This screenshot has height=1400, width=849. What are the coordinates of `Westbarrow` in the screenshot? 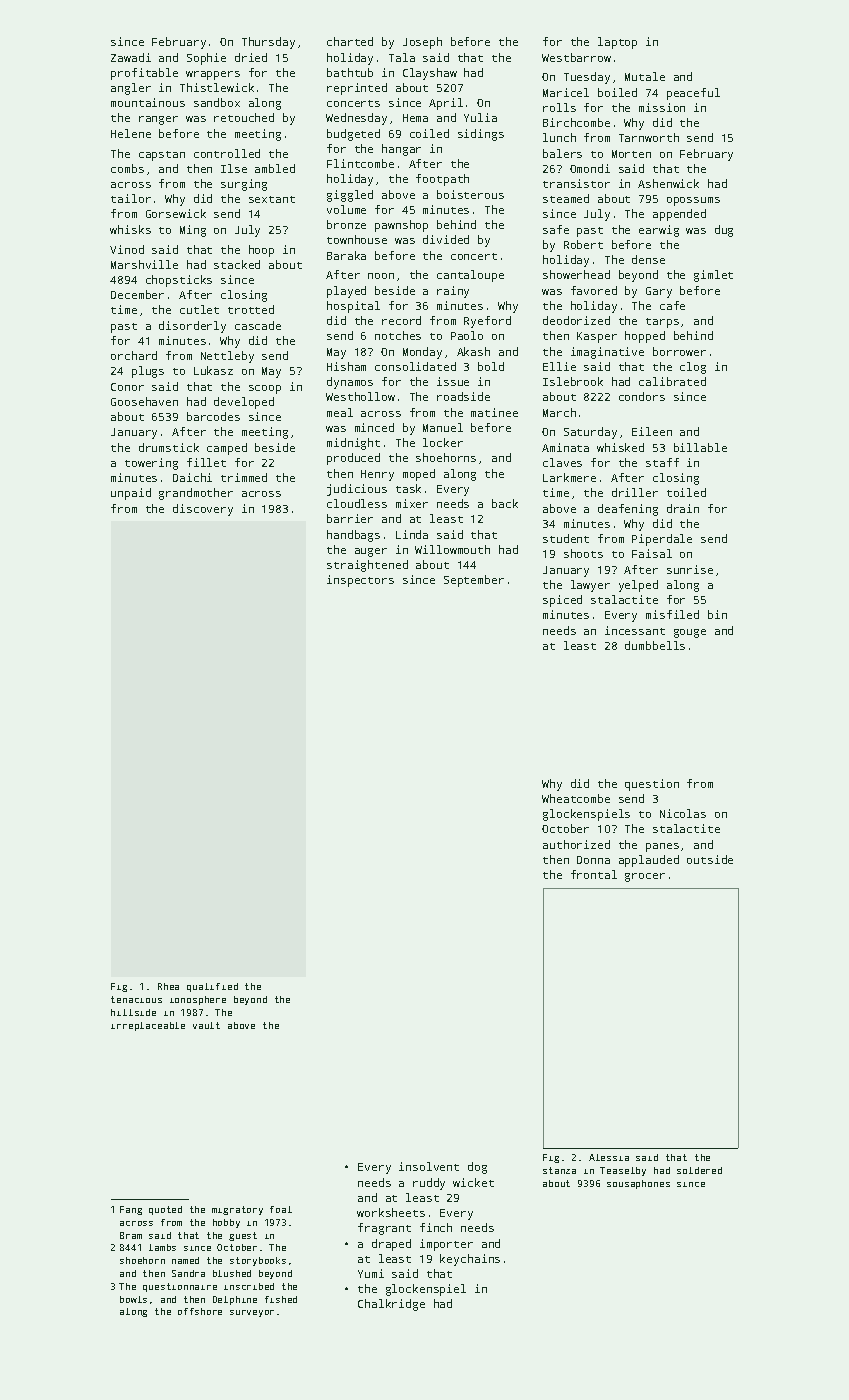 It's located at (576, 57).
